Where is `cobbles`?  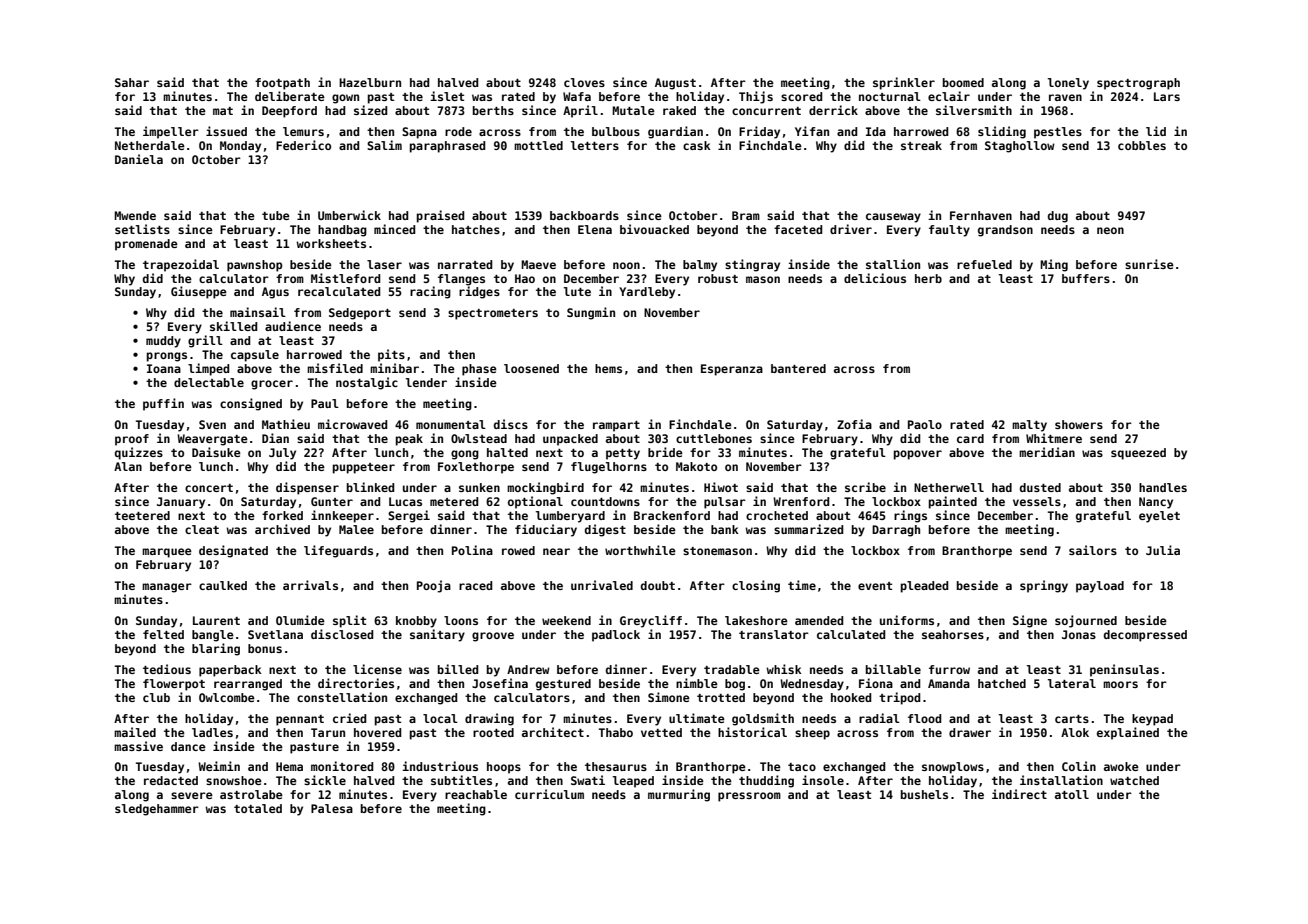
cobbles is located at coordinates (1142, 145).
